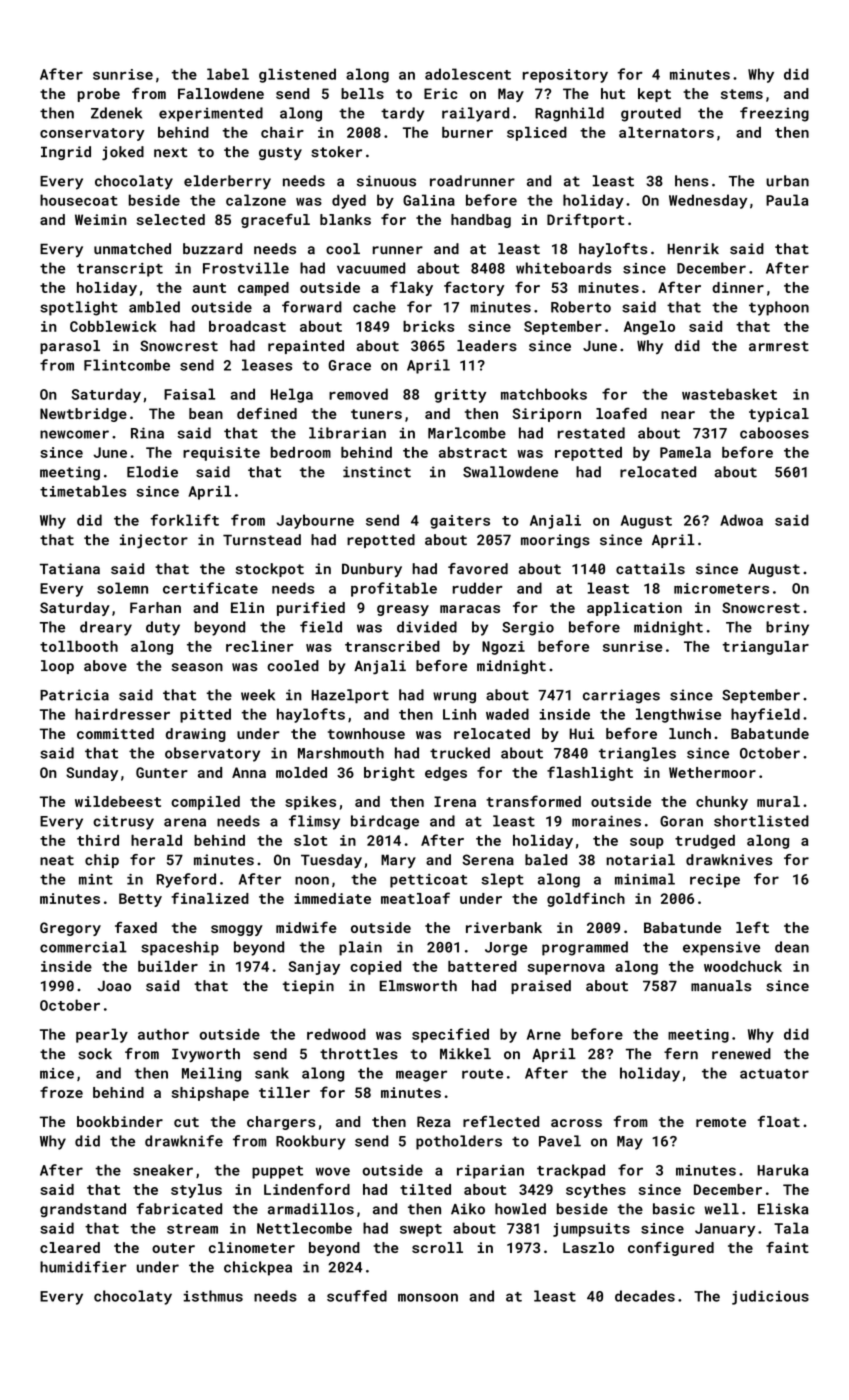 This page has height=1400, width=849. I want to click on Joao, so click(114, 986).
